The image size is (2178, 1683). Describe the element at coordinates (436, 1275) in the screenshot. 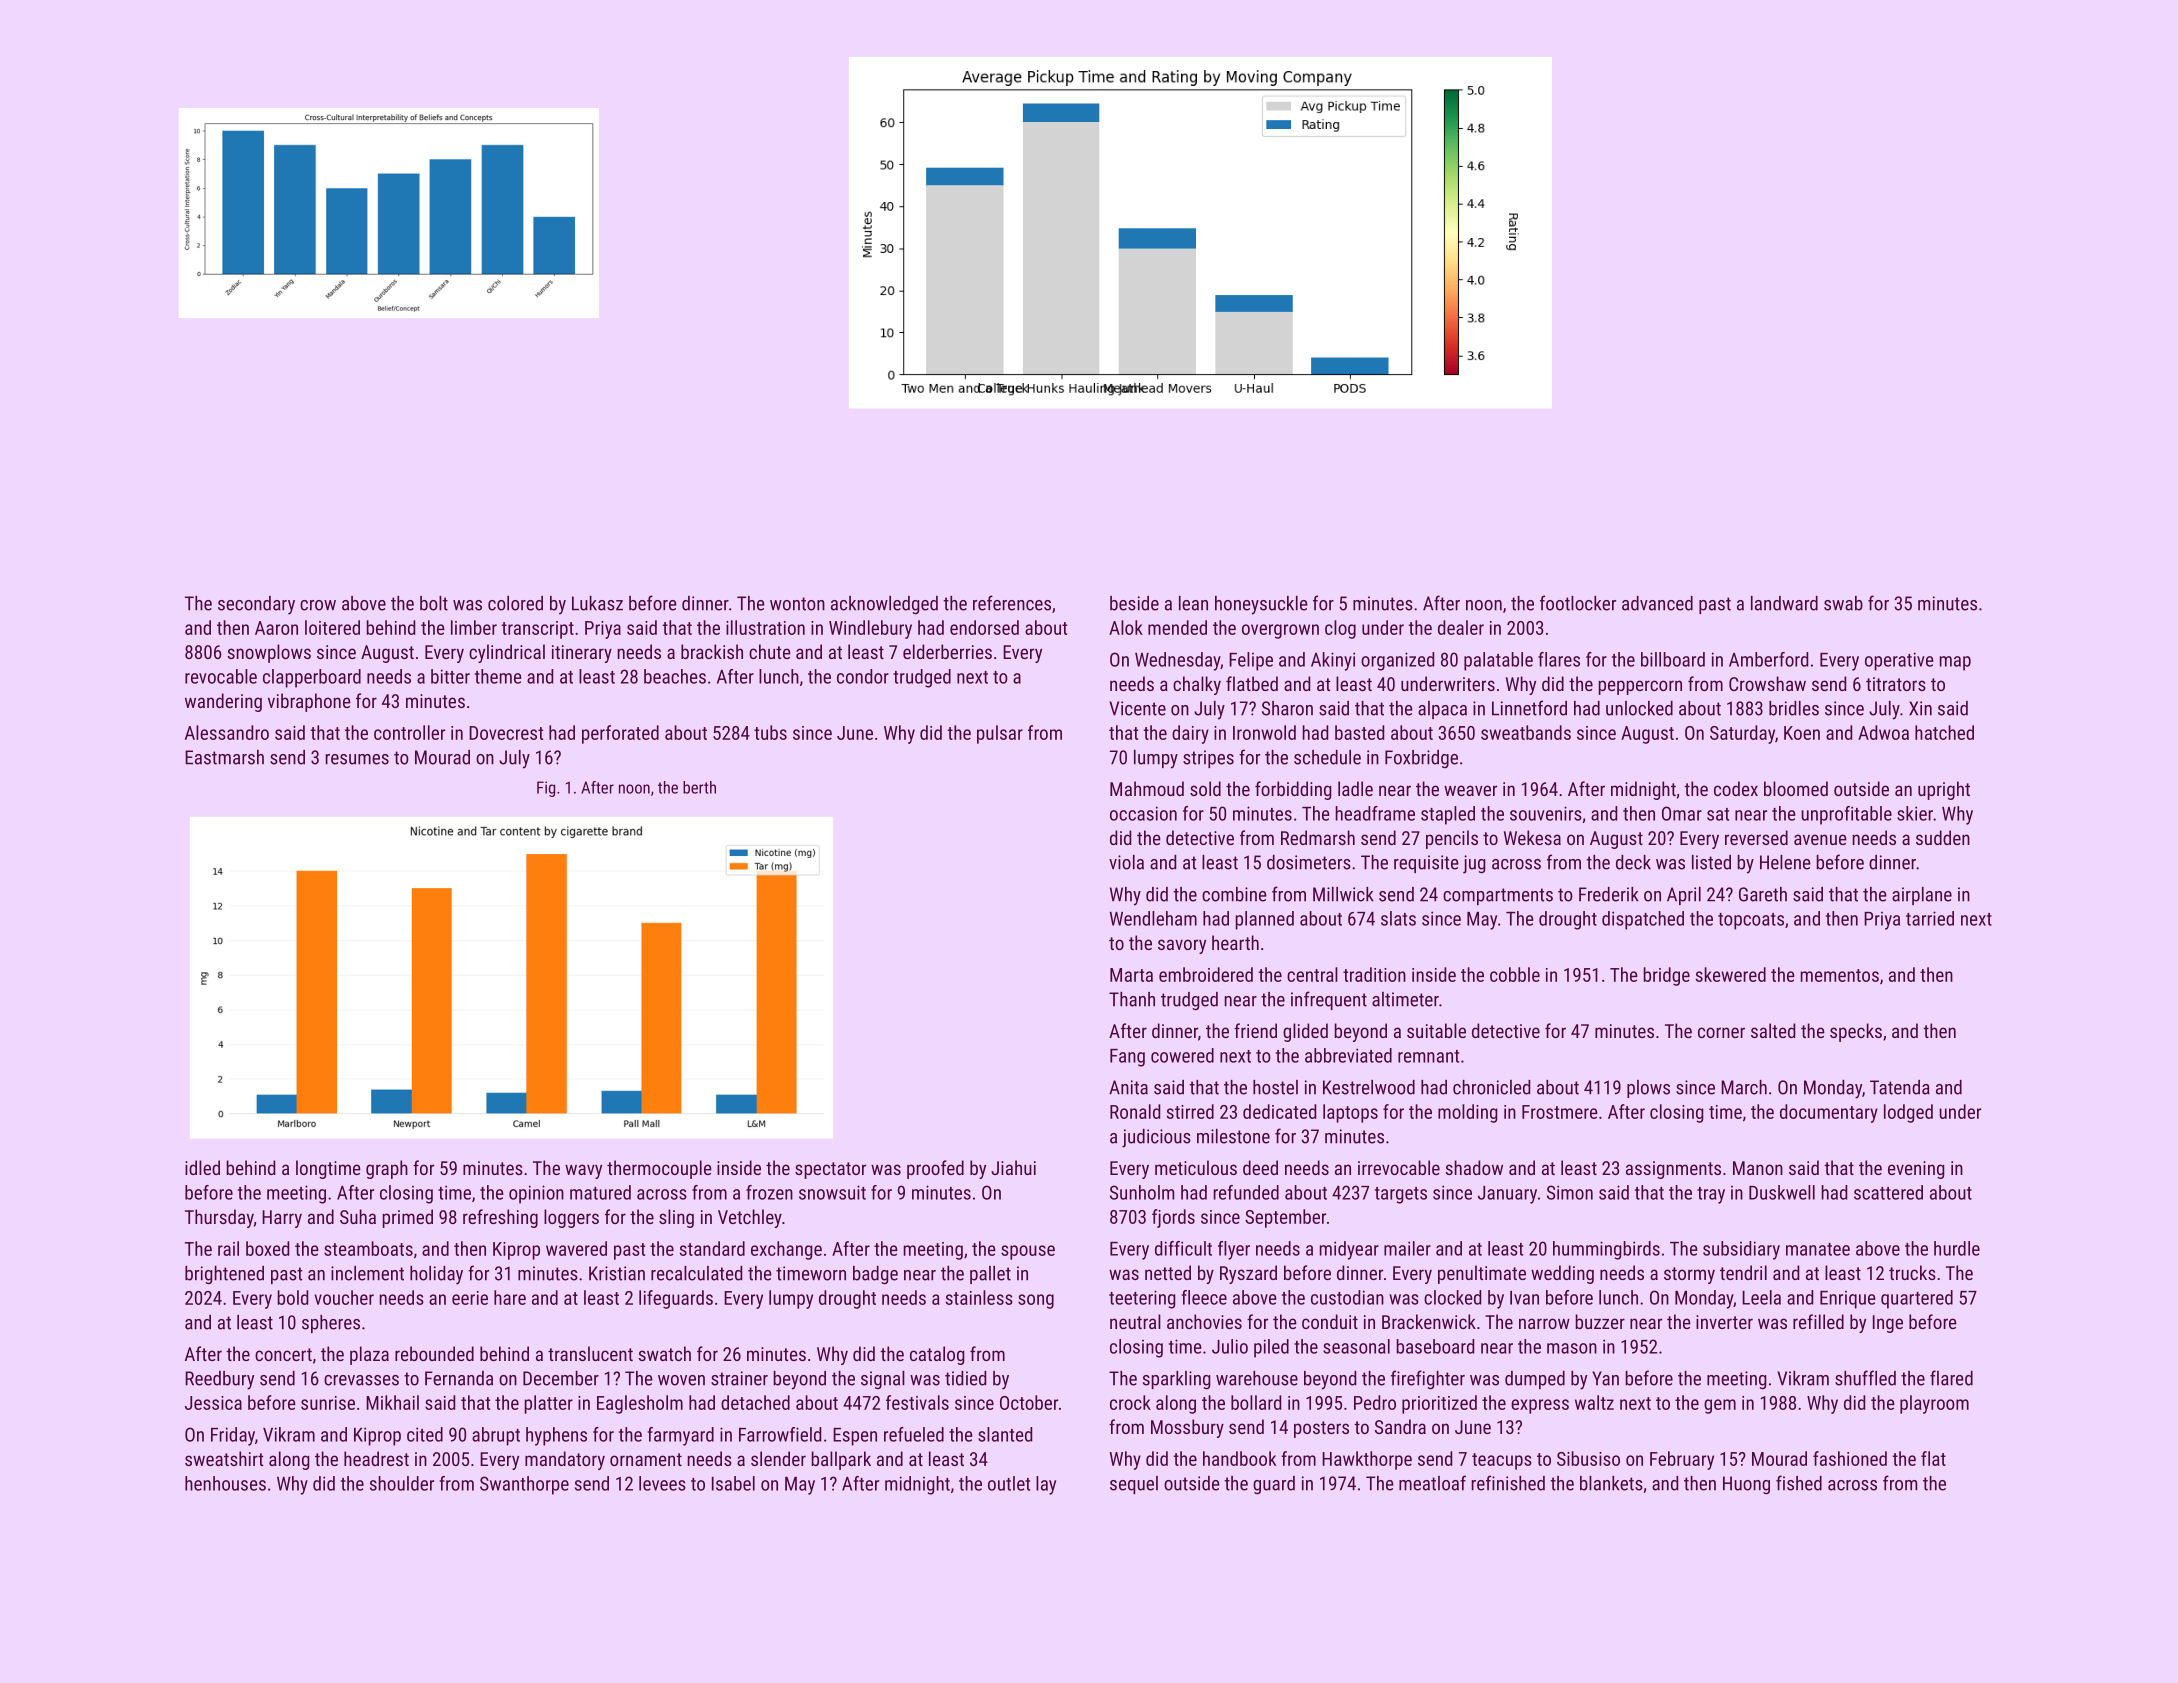

I see `holiday` at that location.
